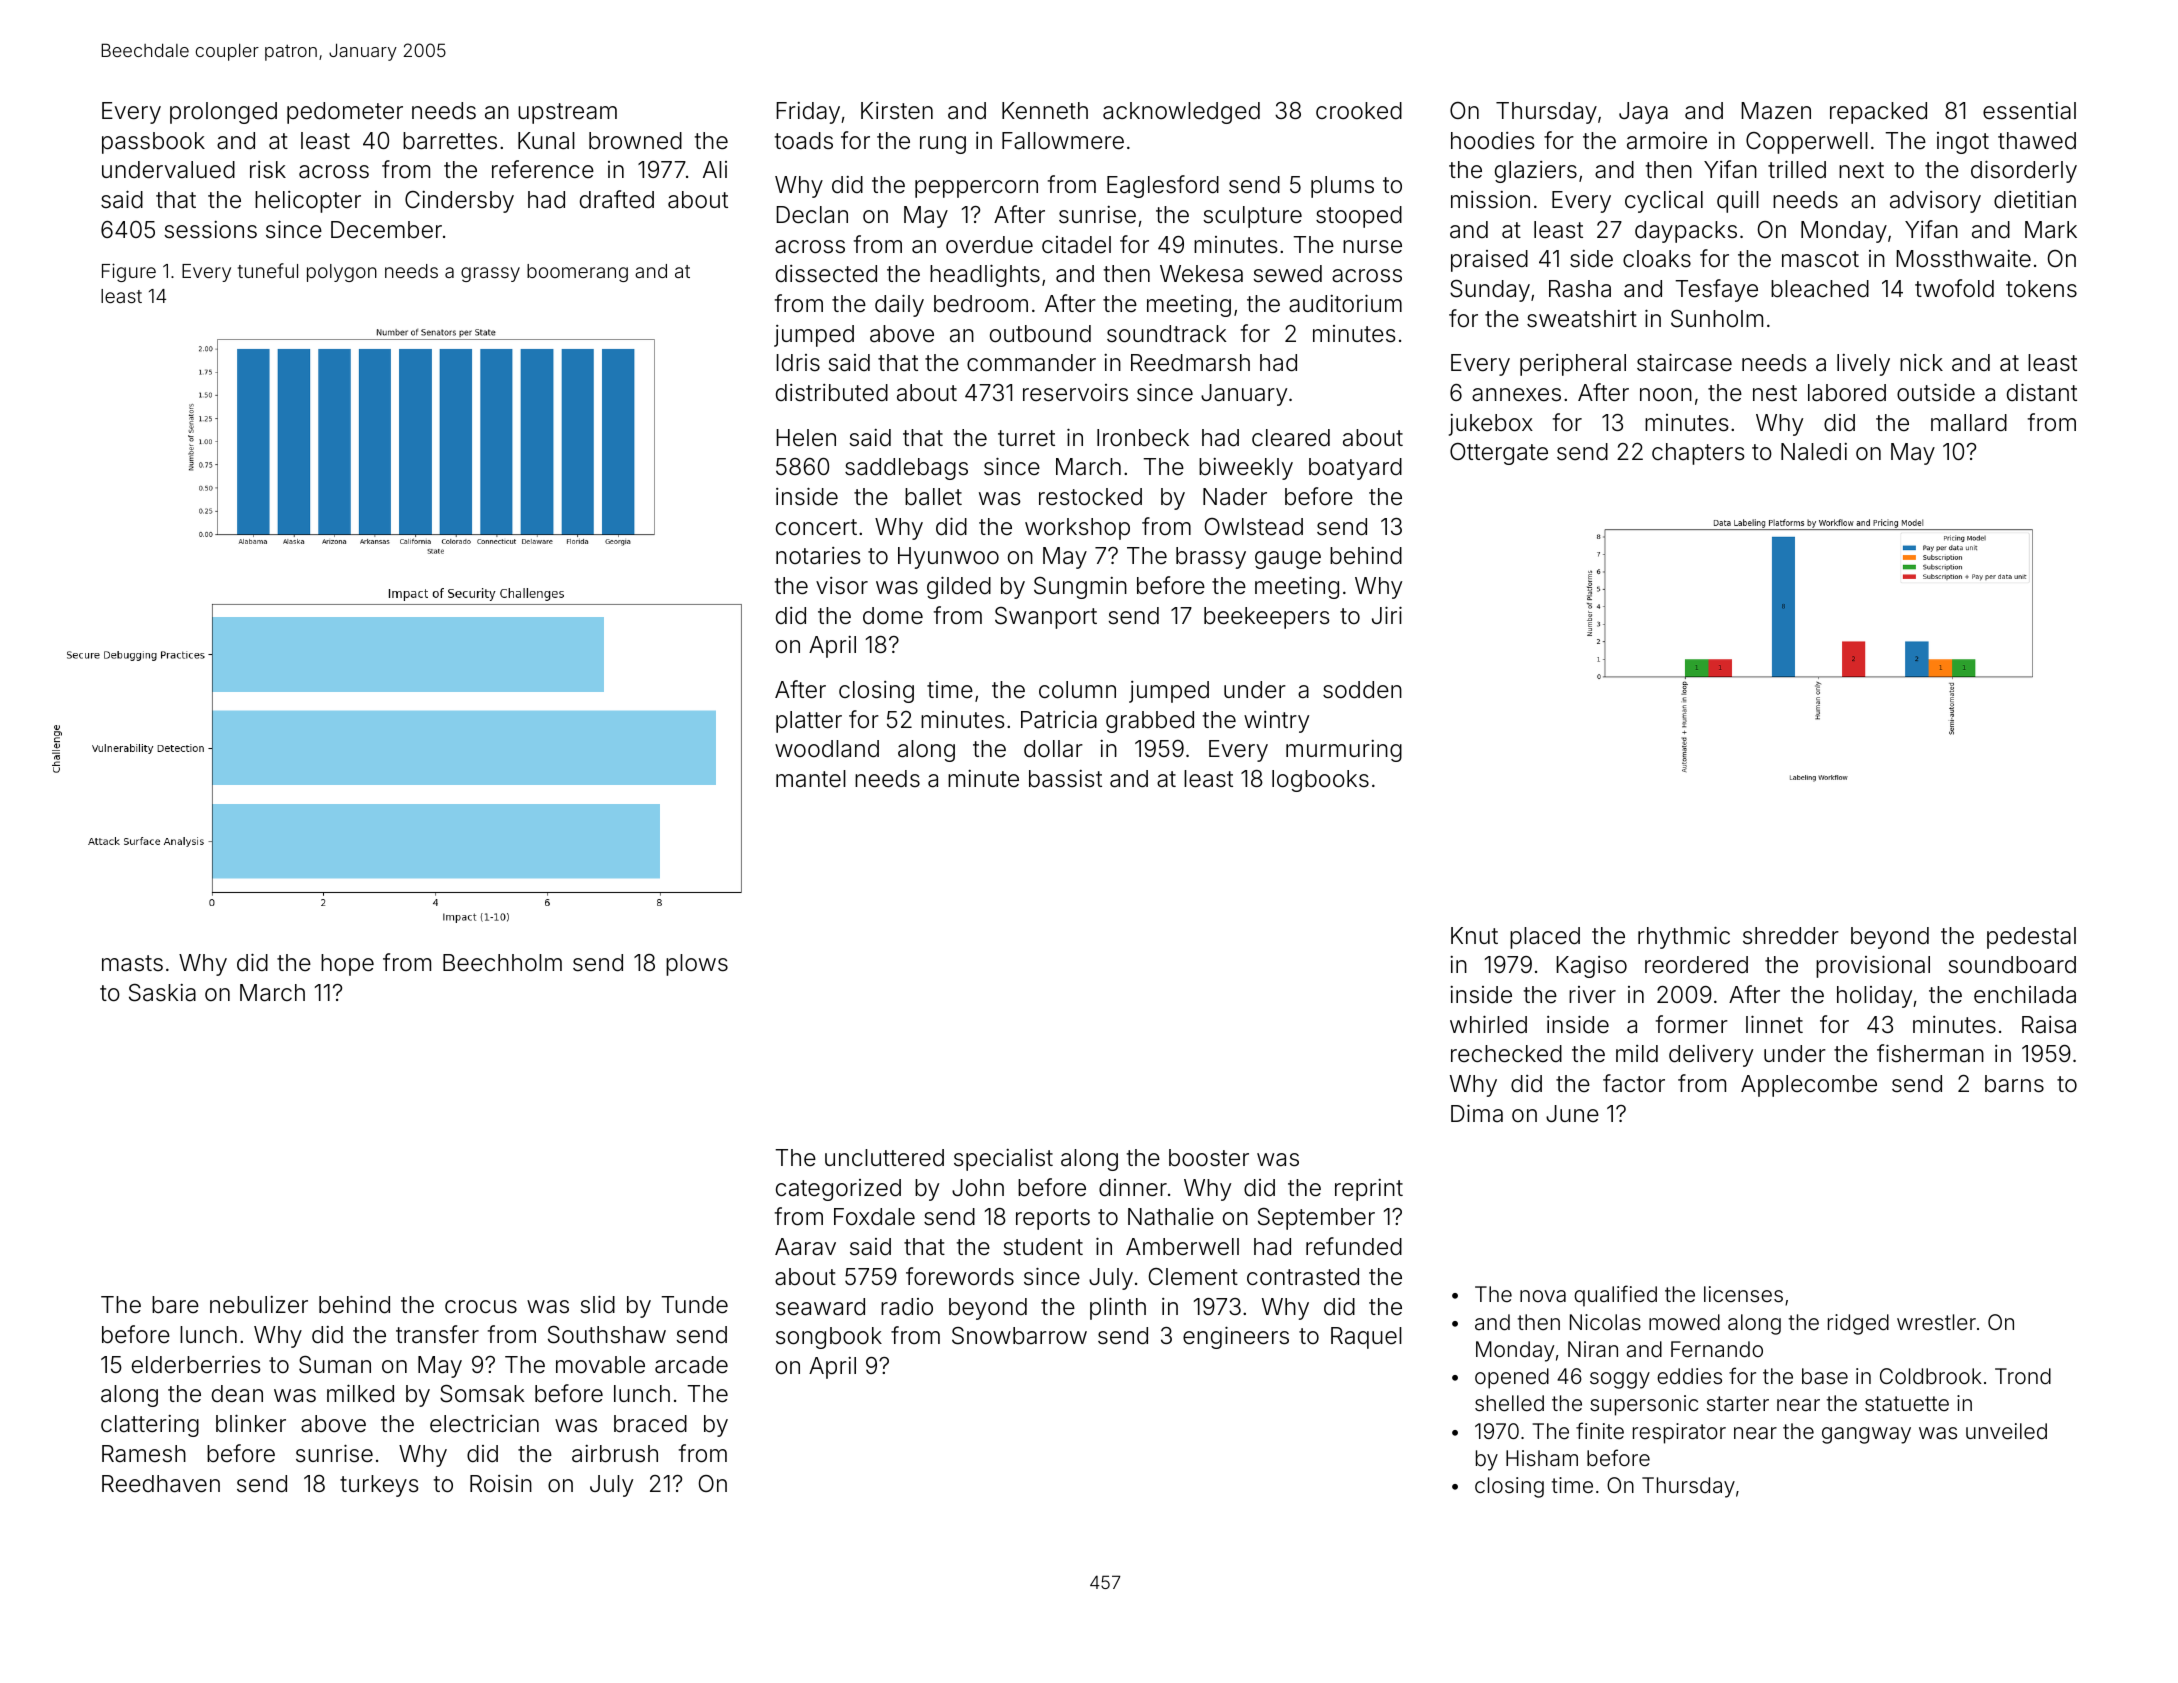 The height and width of the screenshot is (1683, 2178). I want to click on refunded, so click(1354, 1246).
